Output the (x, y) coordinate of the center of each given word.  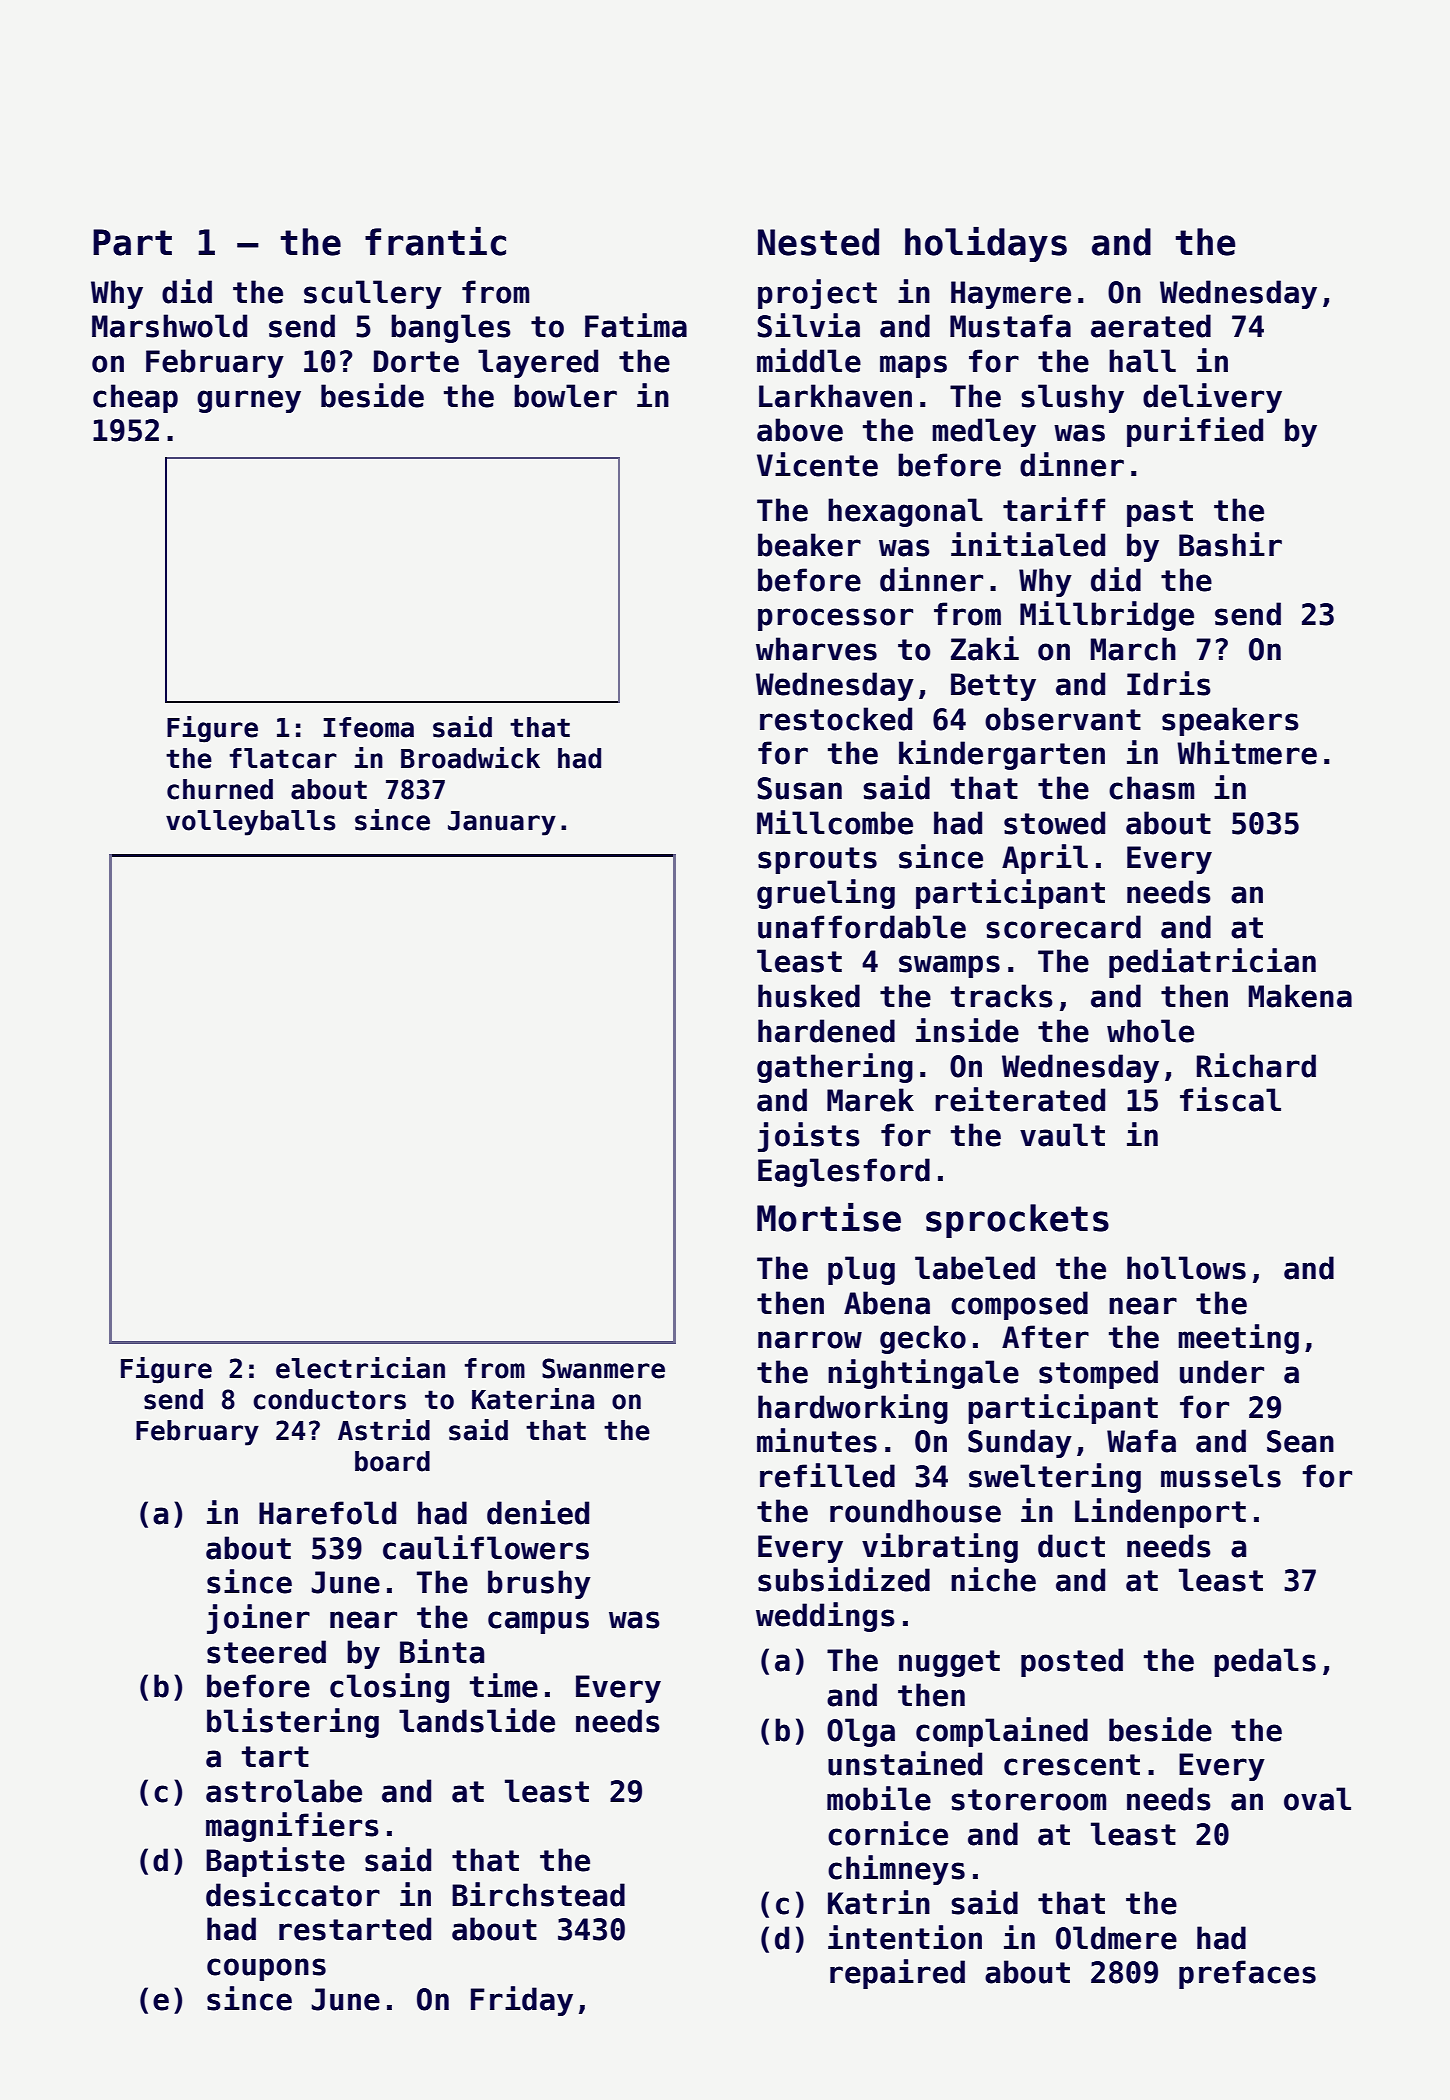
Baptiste (275, 1862)
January (502, 823)
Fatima (636, 325)
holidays (986, 244)
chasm (1151, 788)
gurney (249, 401)
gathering (835, 1068)
